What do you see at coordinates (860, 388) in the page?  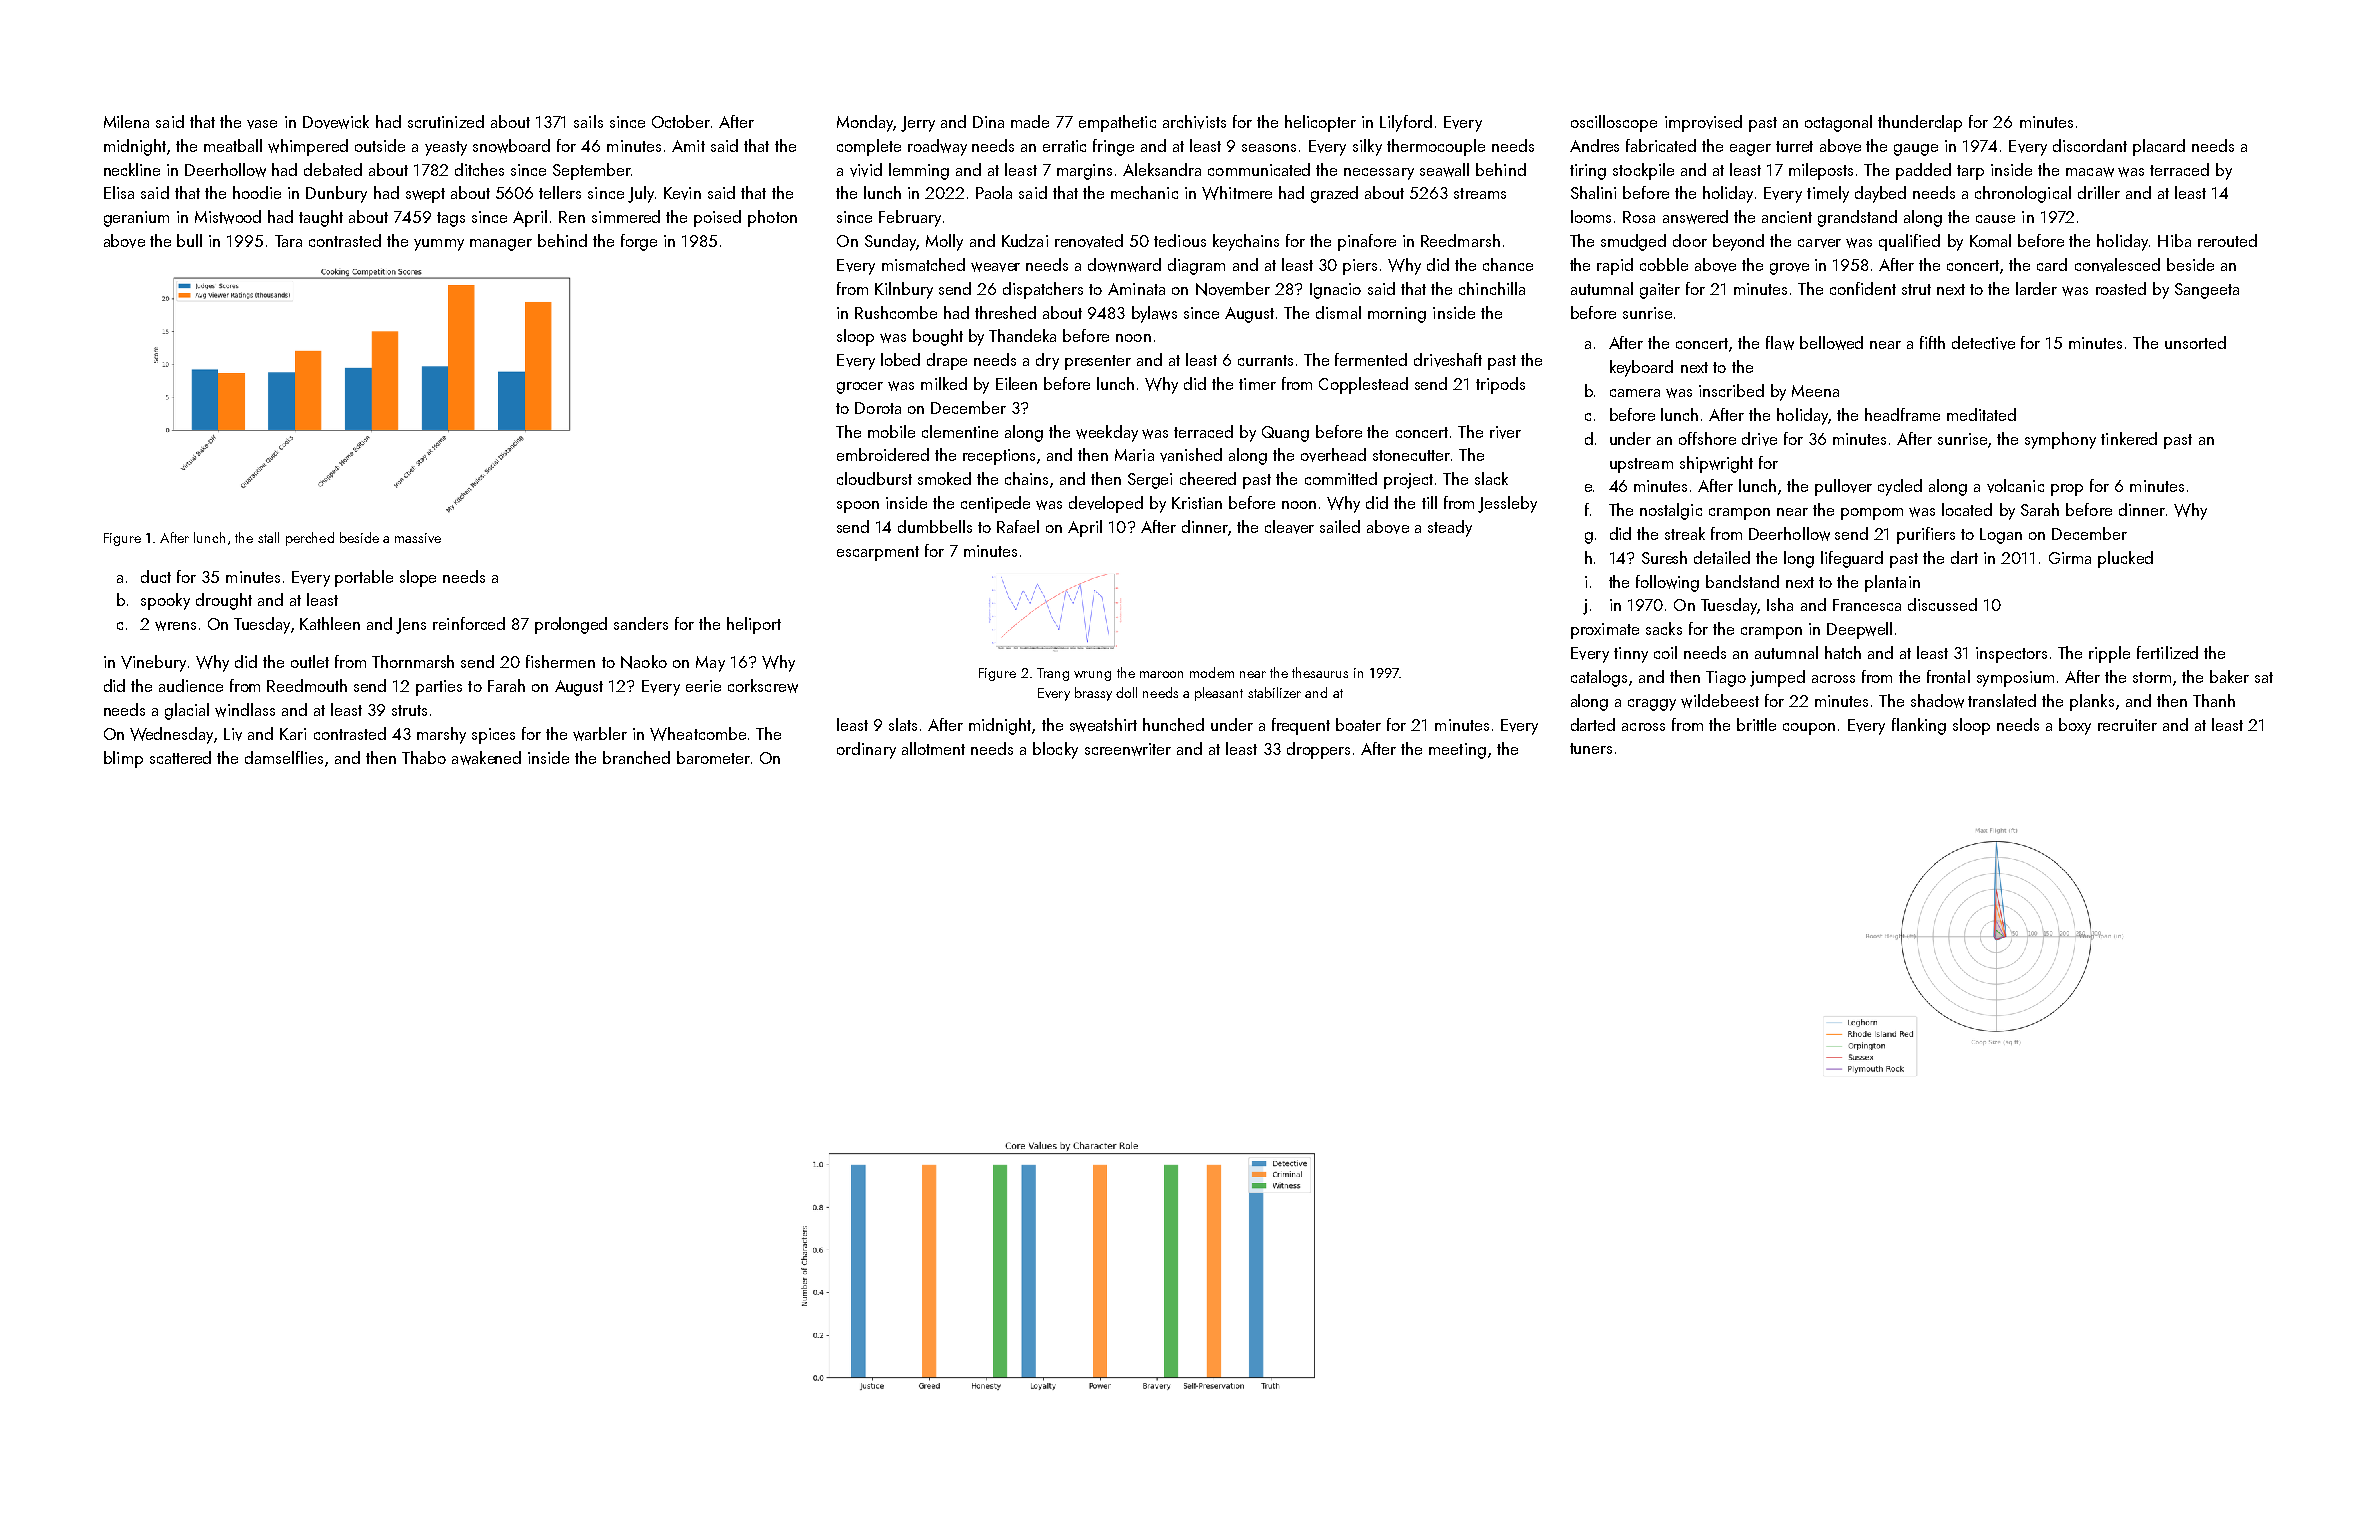 I see `grocer` at bounding box center [860, 388].
